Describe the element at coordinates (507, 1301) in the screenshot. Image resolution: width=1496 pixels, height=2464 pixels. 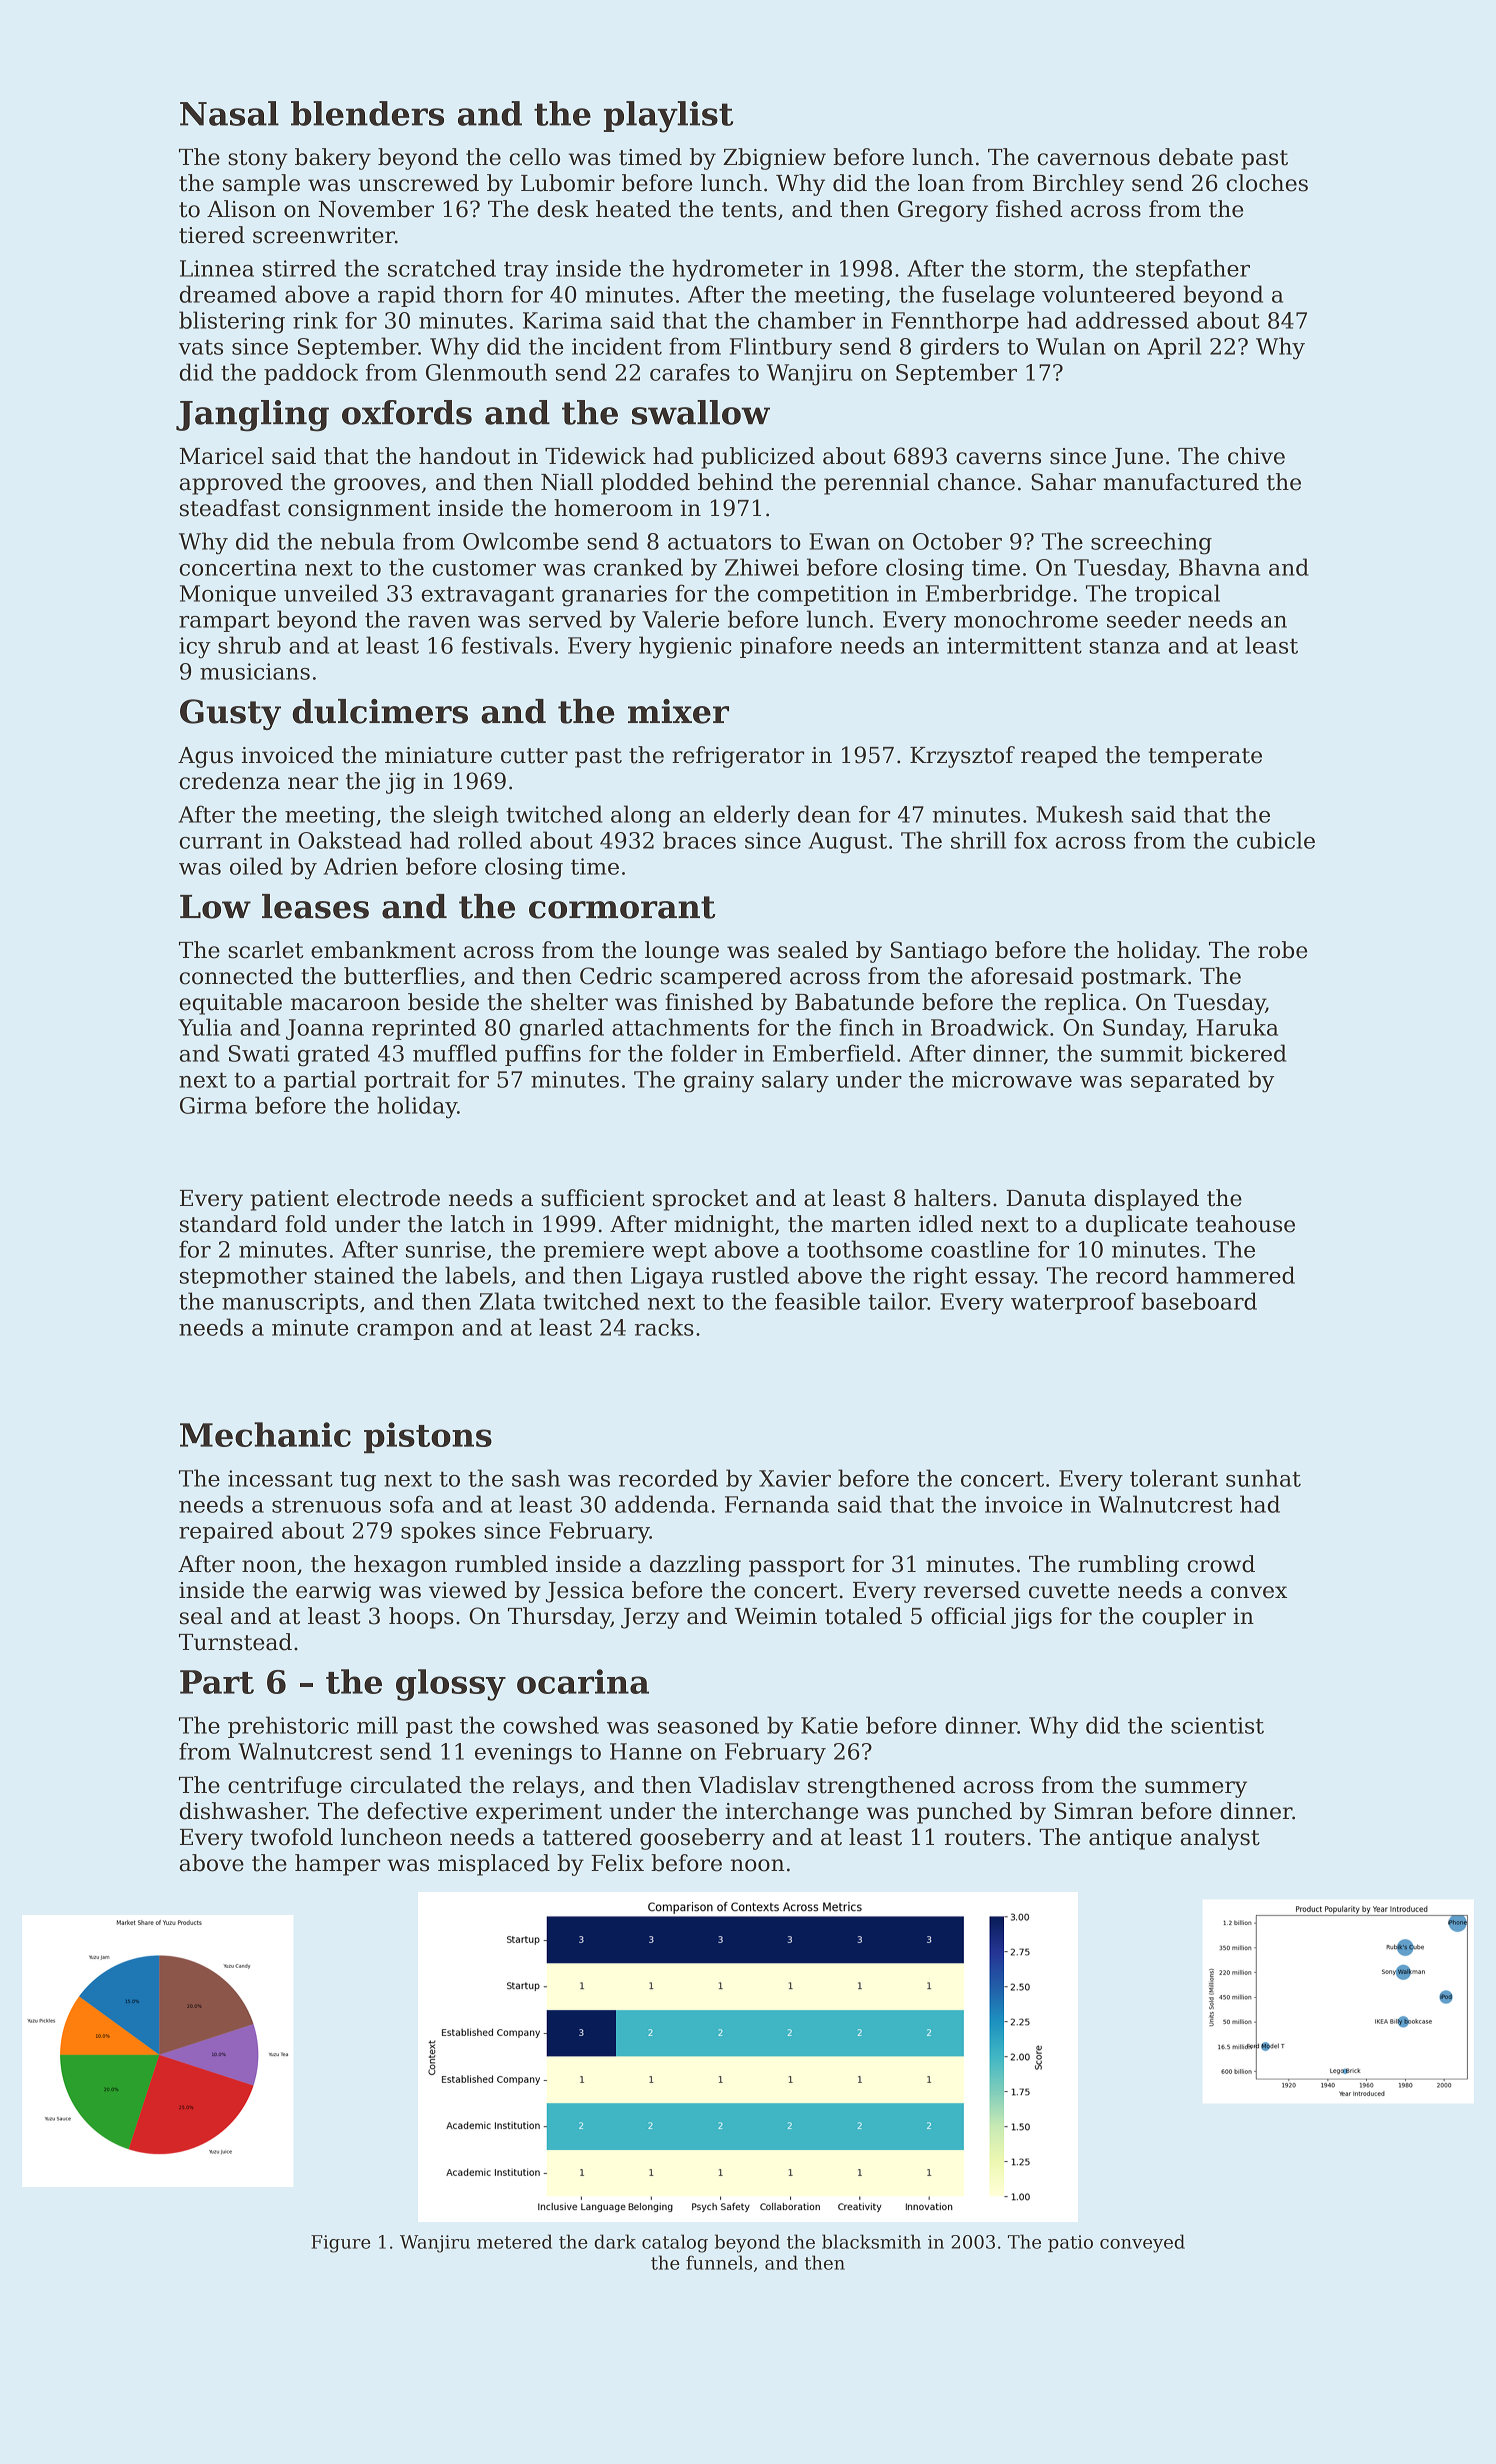
I see `Zlata` at that location.
